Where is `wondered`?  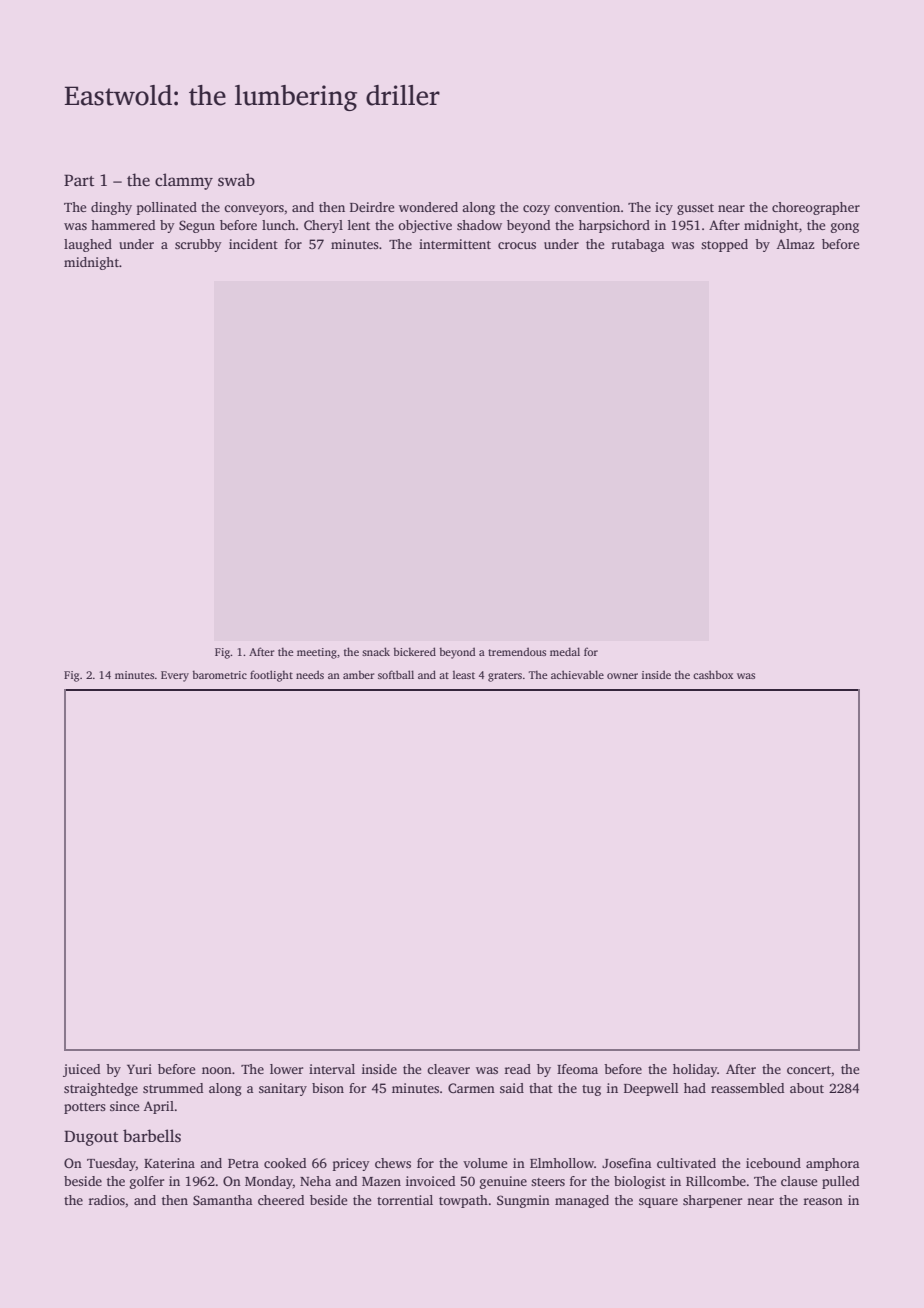
wondered is located at coordinates (428, 207).
